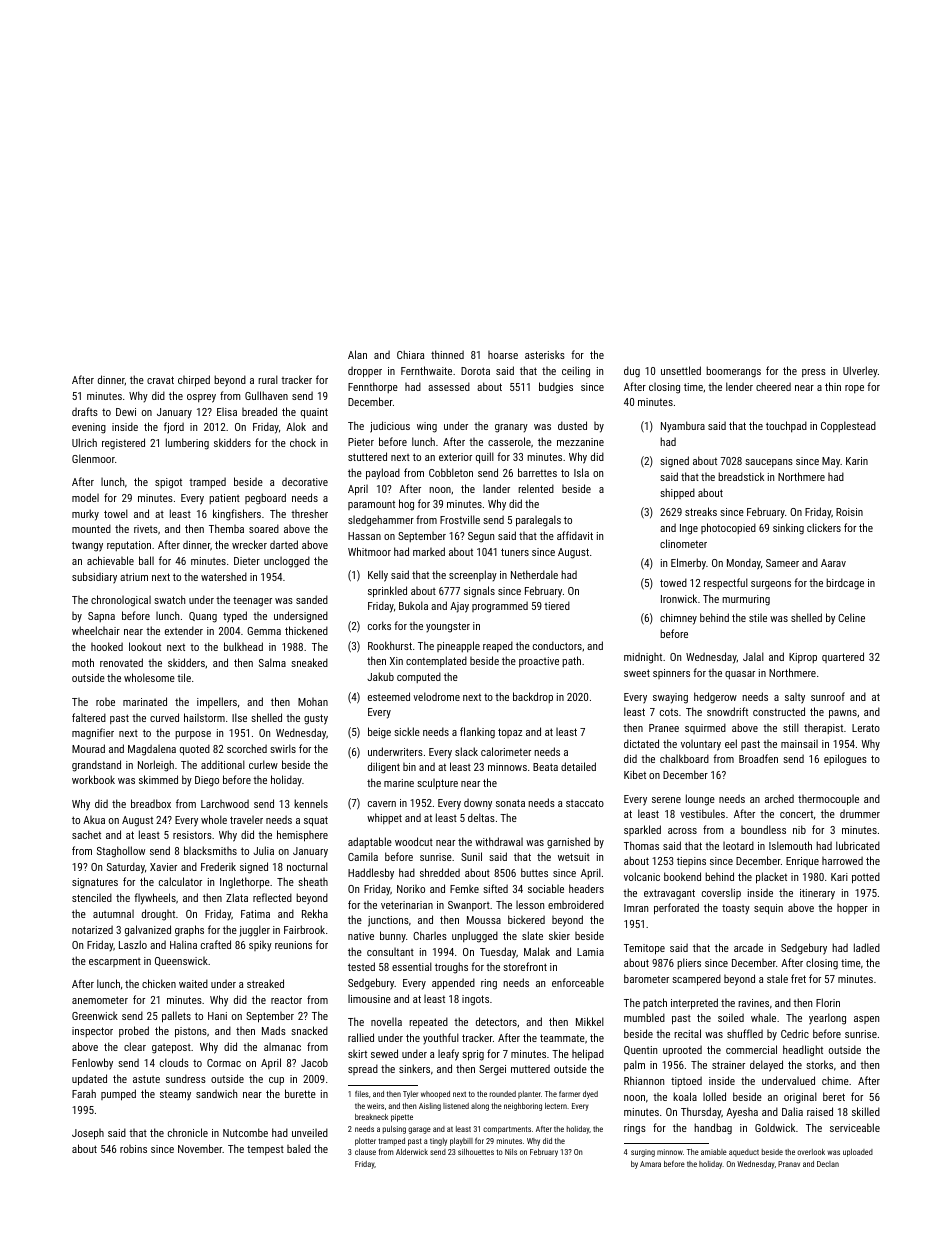 This screenshot has width=952, height=1233. Describe the element at coordinates (160, 380) in the screenshot. I see `cravat` at that location.
